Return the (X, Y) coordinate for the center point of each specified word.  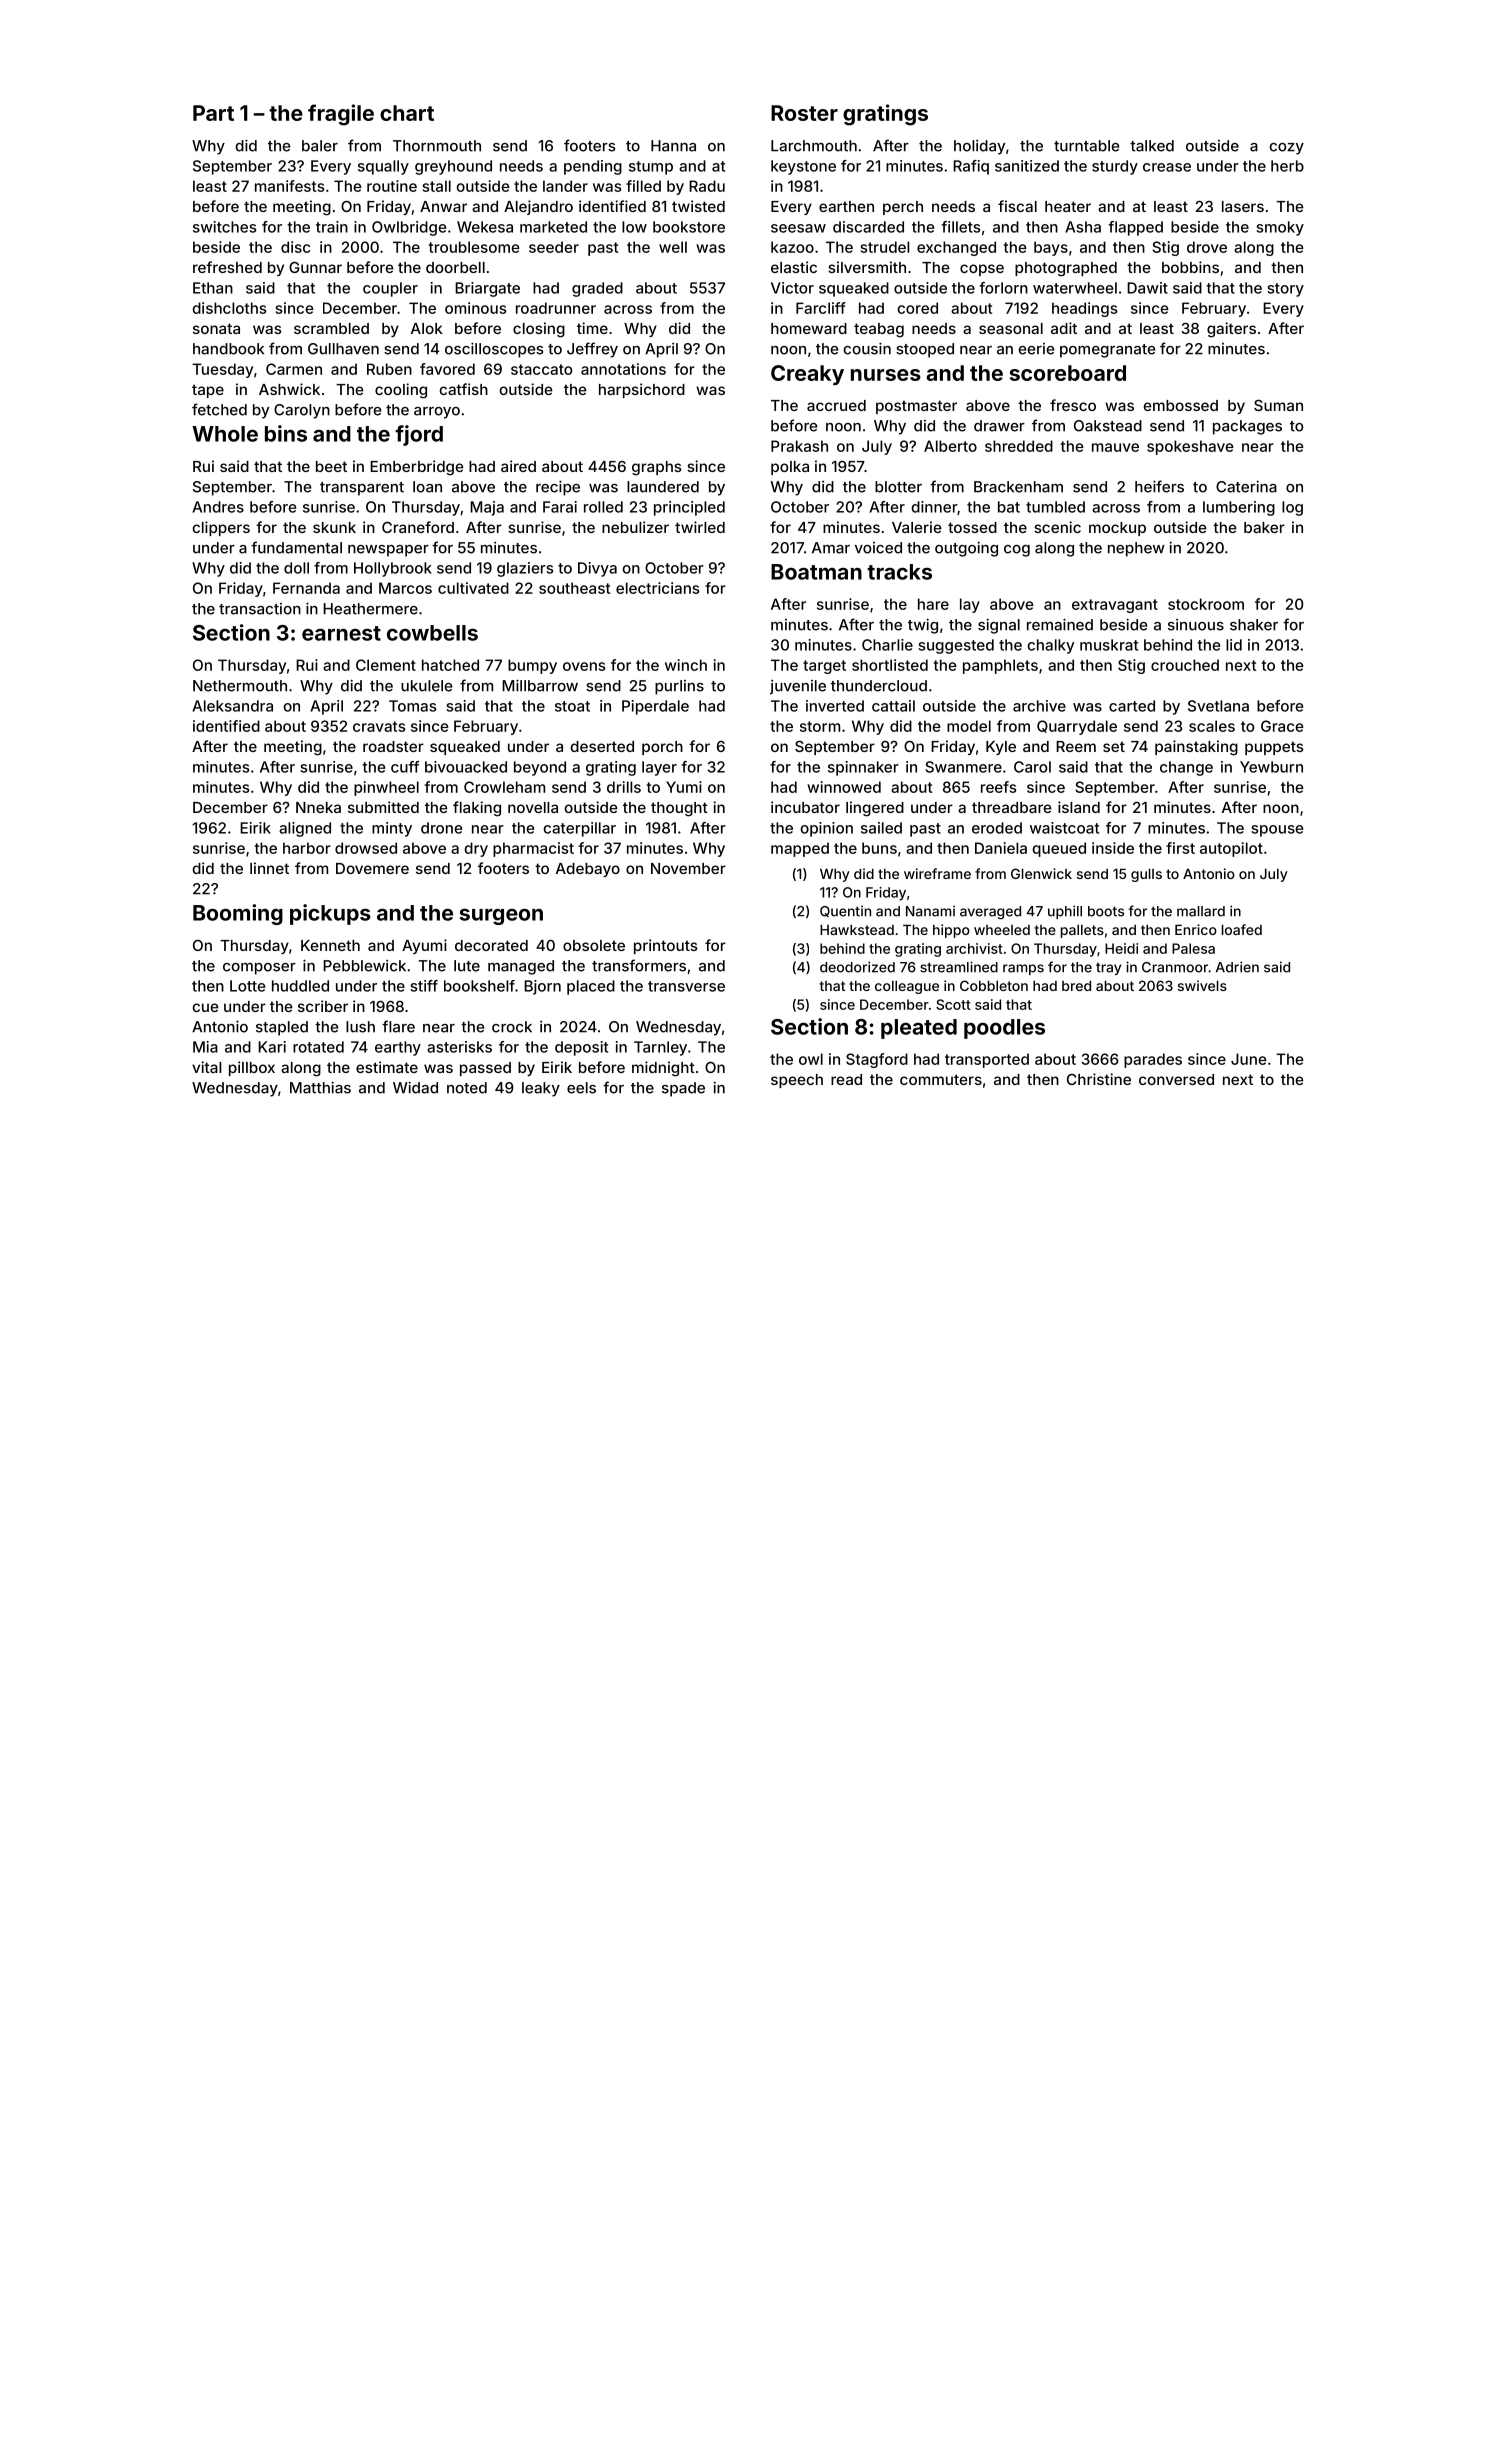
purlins (679, 687)
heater (1068, 206)
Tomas (412, 706)
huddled (300, 986)
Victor (792, 288)
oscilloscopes (494, 350)
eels (581, 1088)
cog (1017, 551)
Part (213, 113)
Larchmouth (814, 146)
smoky (1280, 228)
